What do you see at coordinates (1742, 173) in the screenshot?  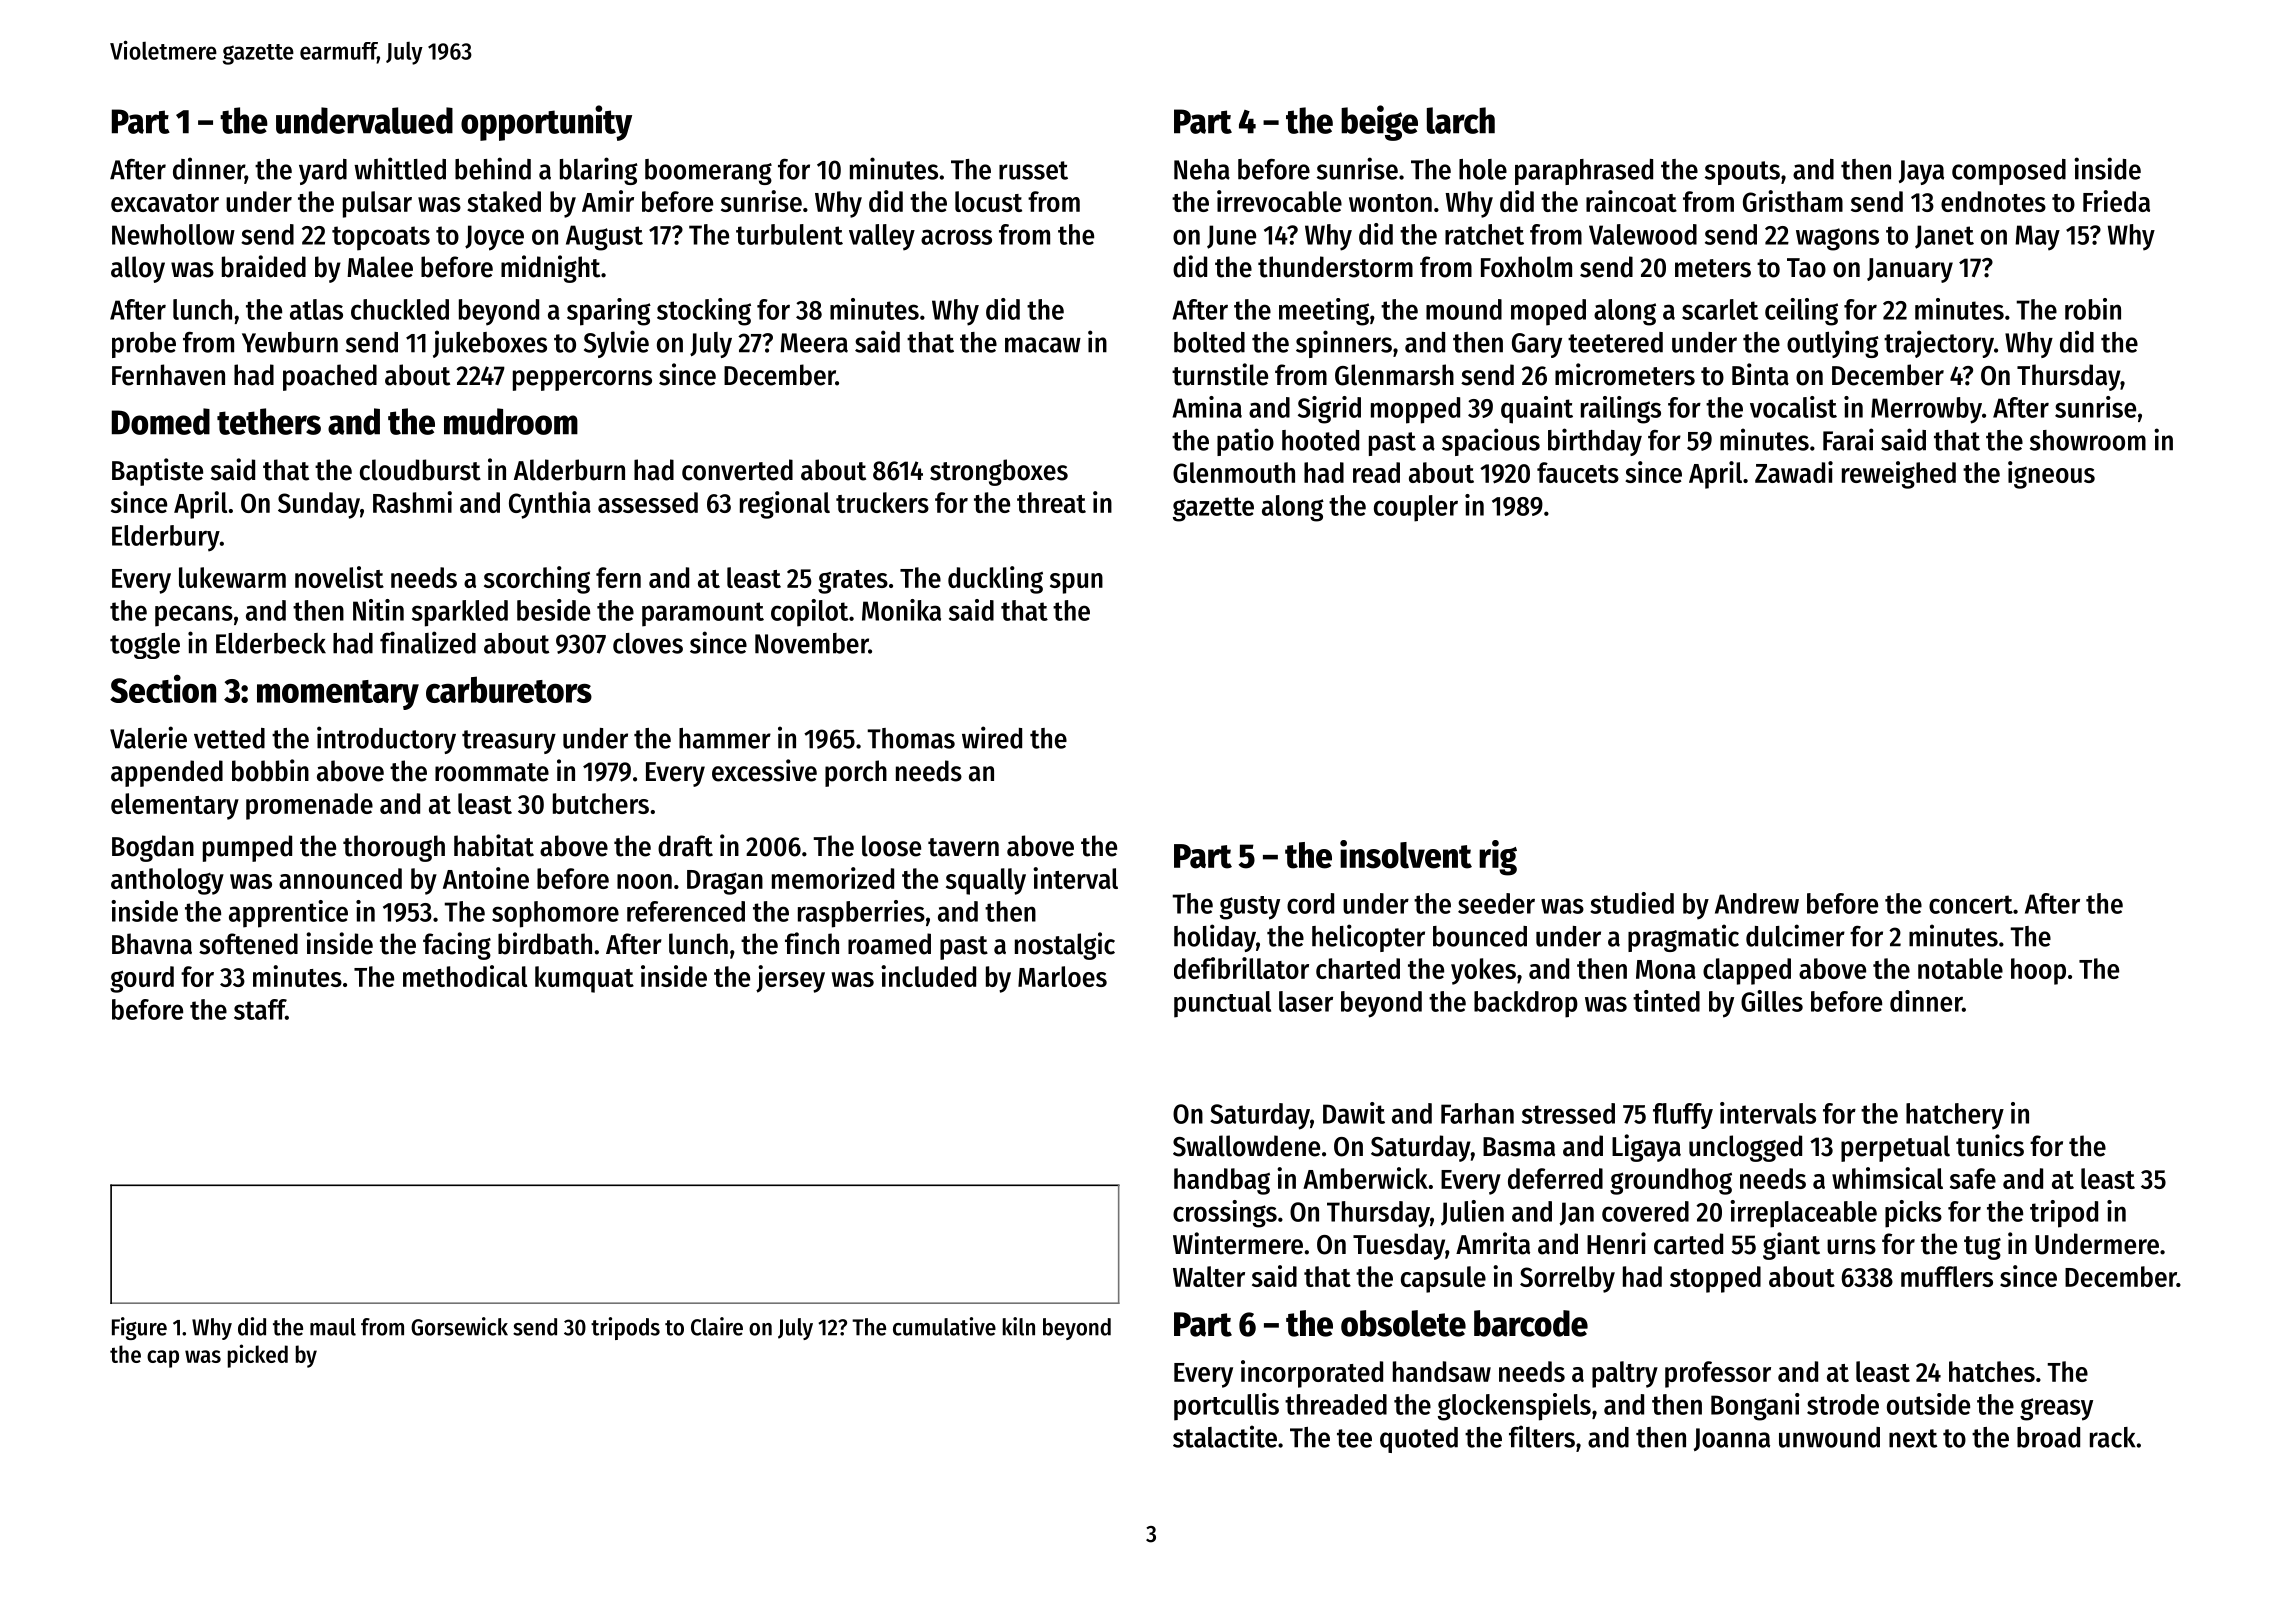 I see `spouts` at bounding box center [1742, 173].
